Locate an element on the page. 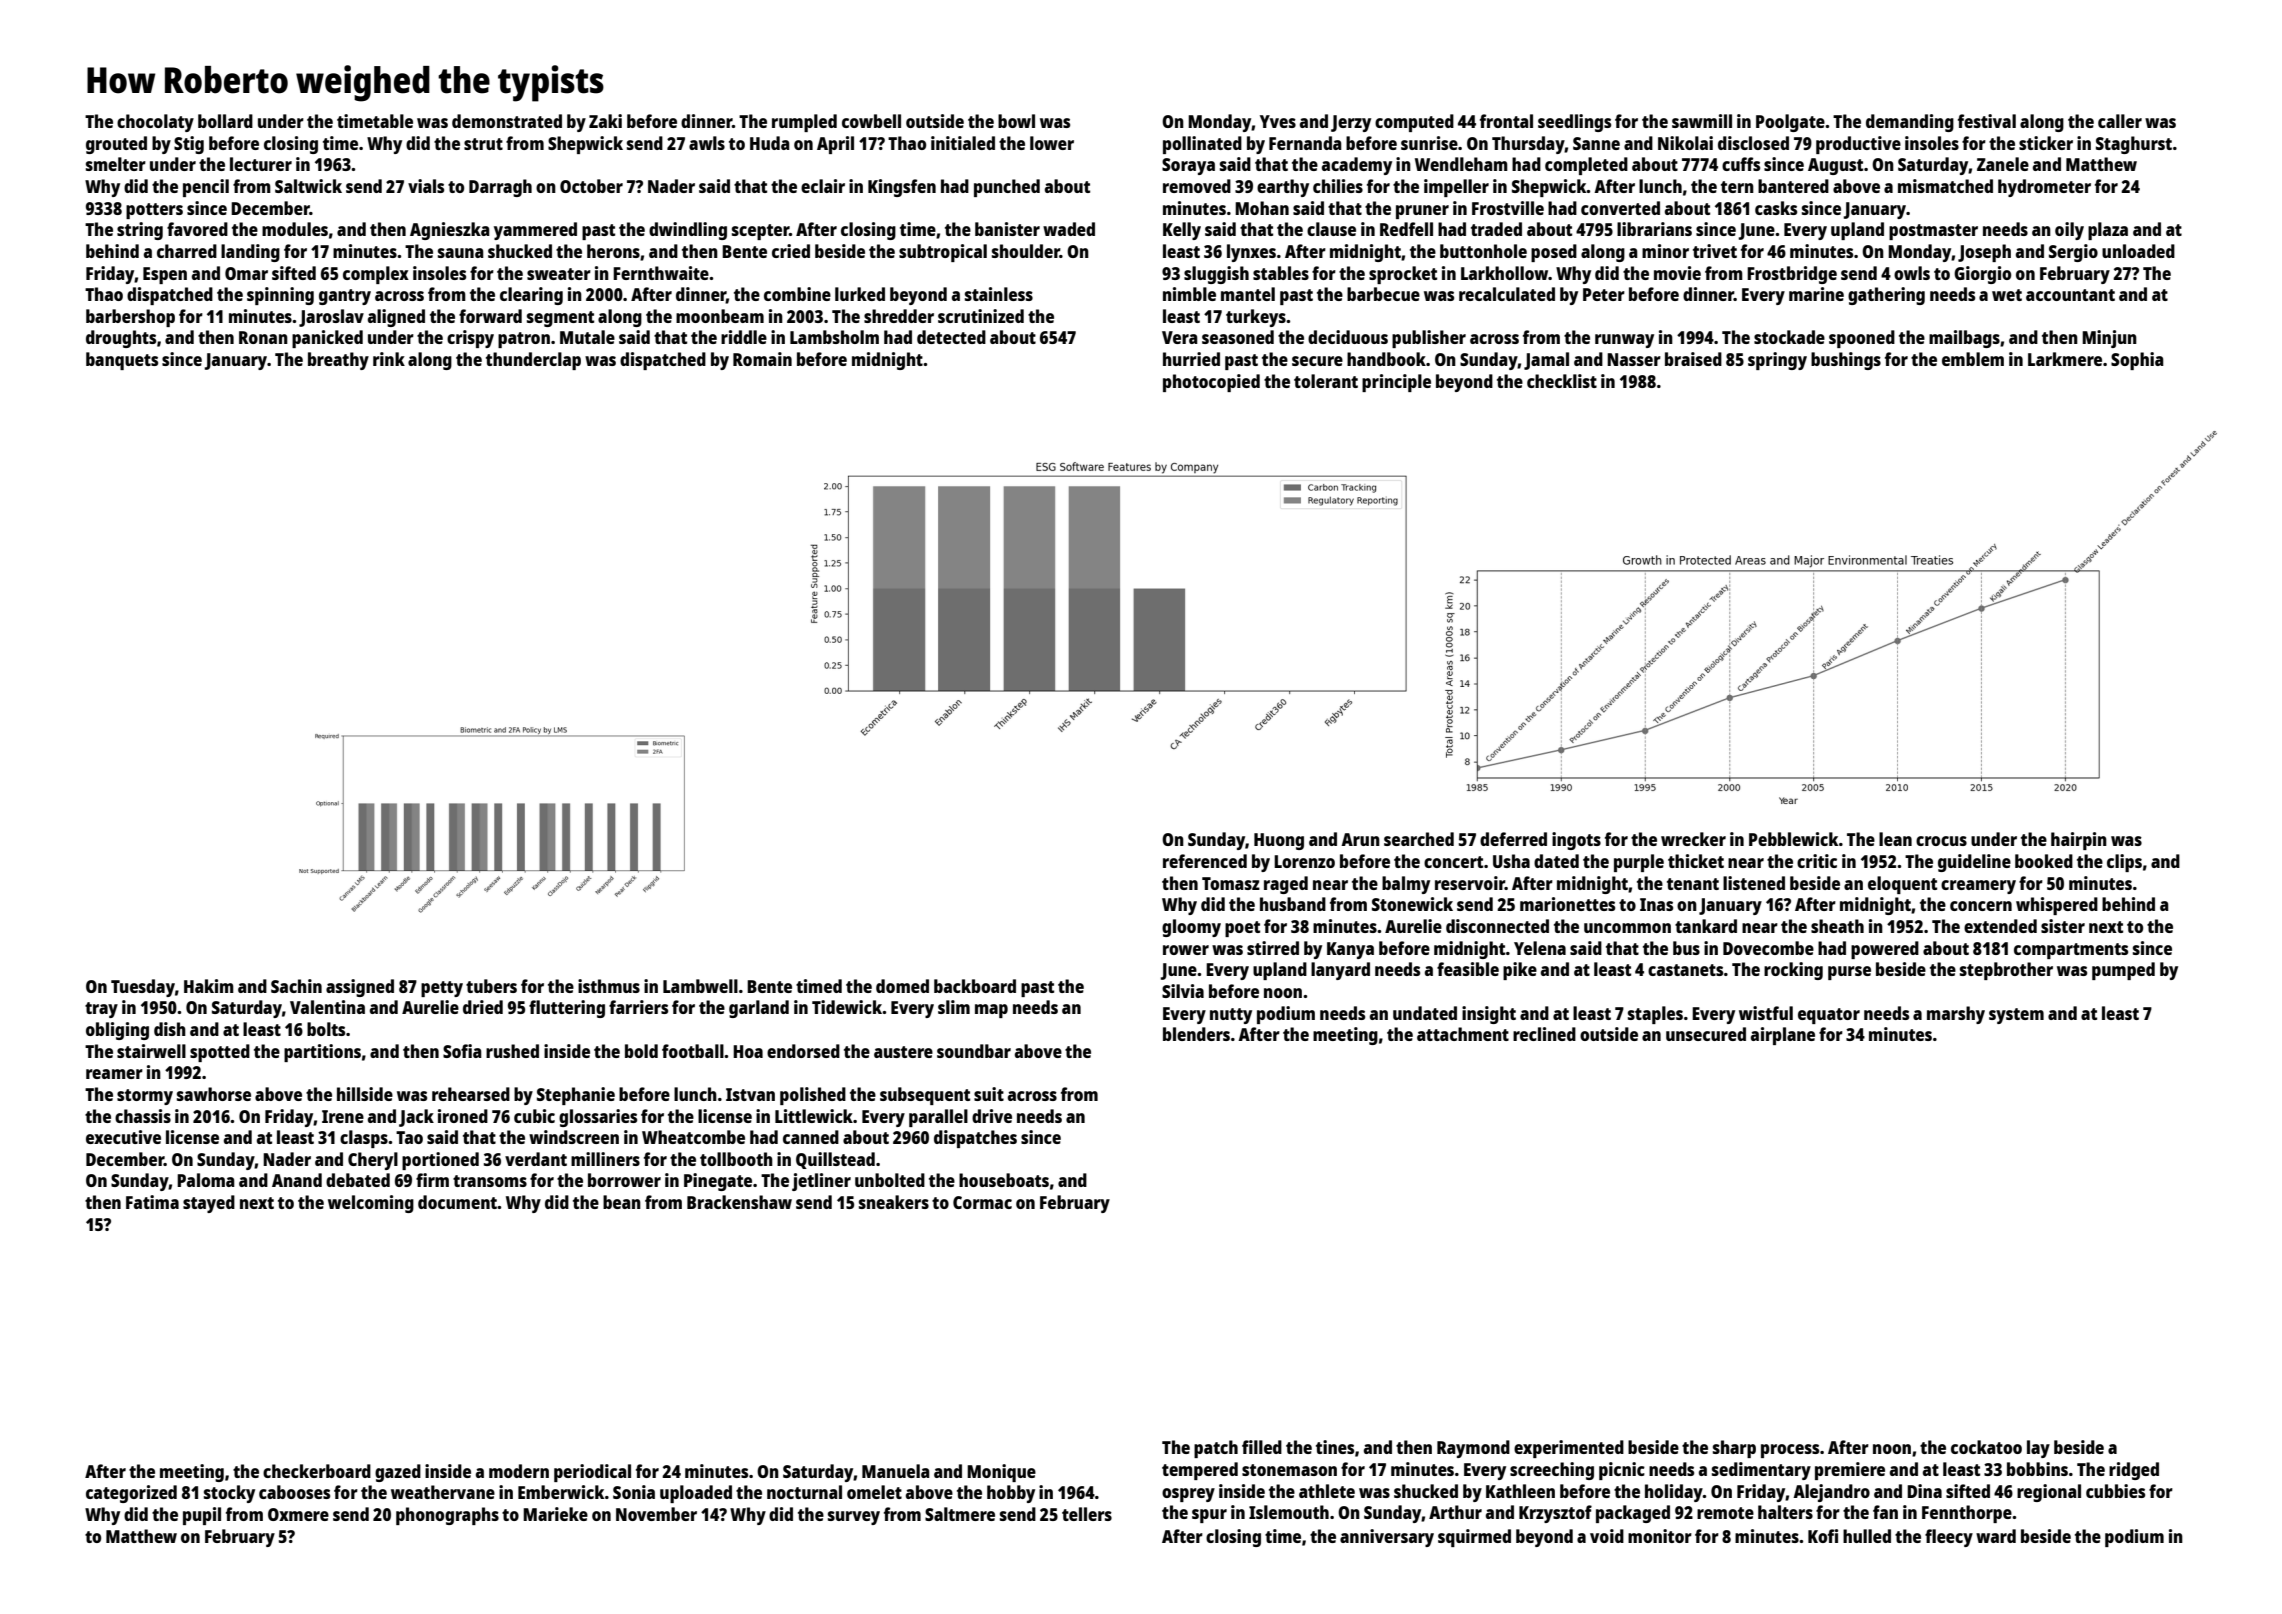 The image size is (2282, 1614). photocopied is located at coordinates (1211, 383).
